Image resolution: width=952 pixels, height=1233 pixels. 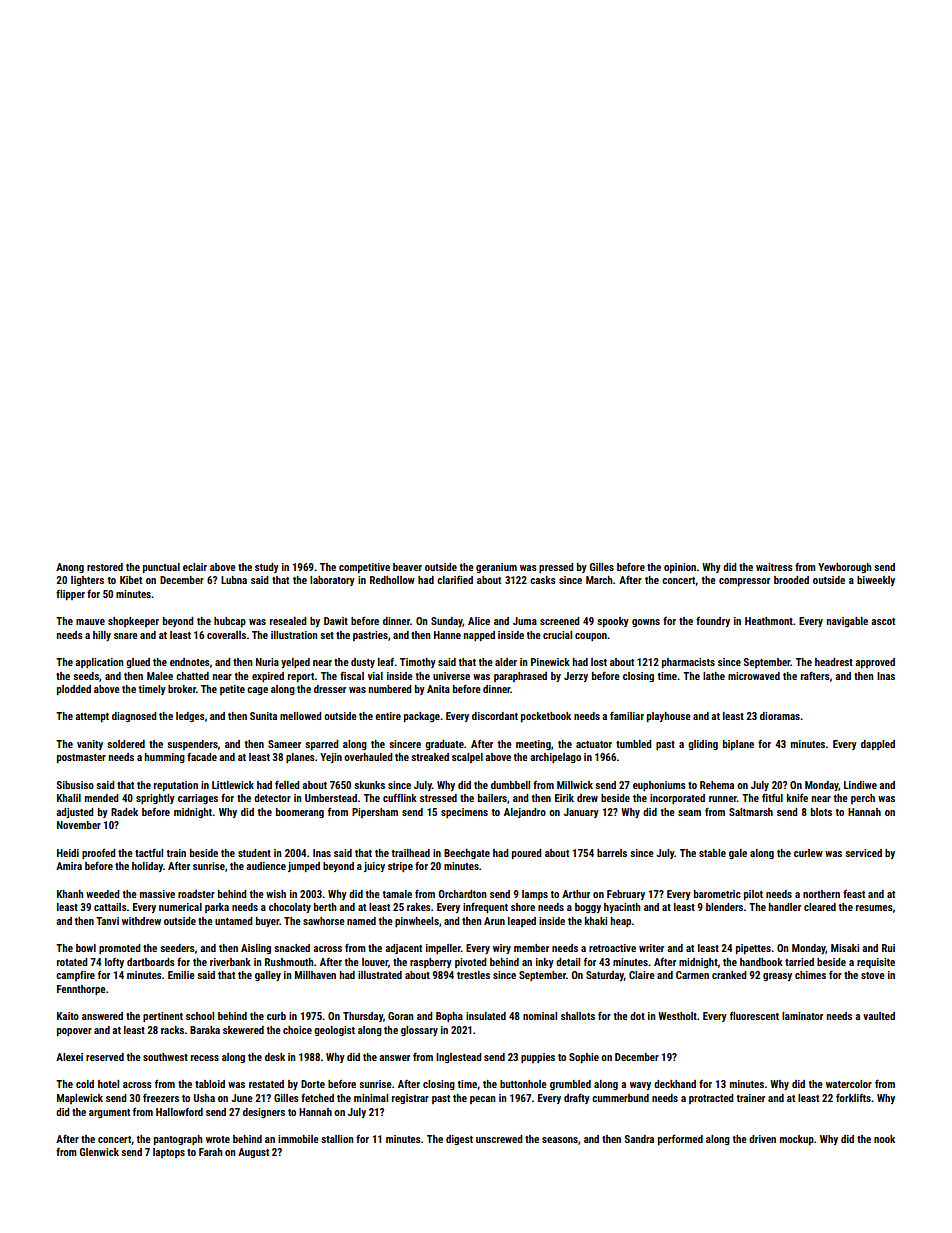 What do you see at coordinates (502, 949) in the screenshot?
I see `wiry` at bounding box center [502, 949].
